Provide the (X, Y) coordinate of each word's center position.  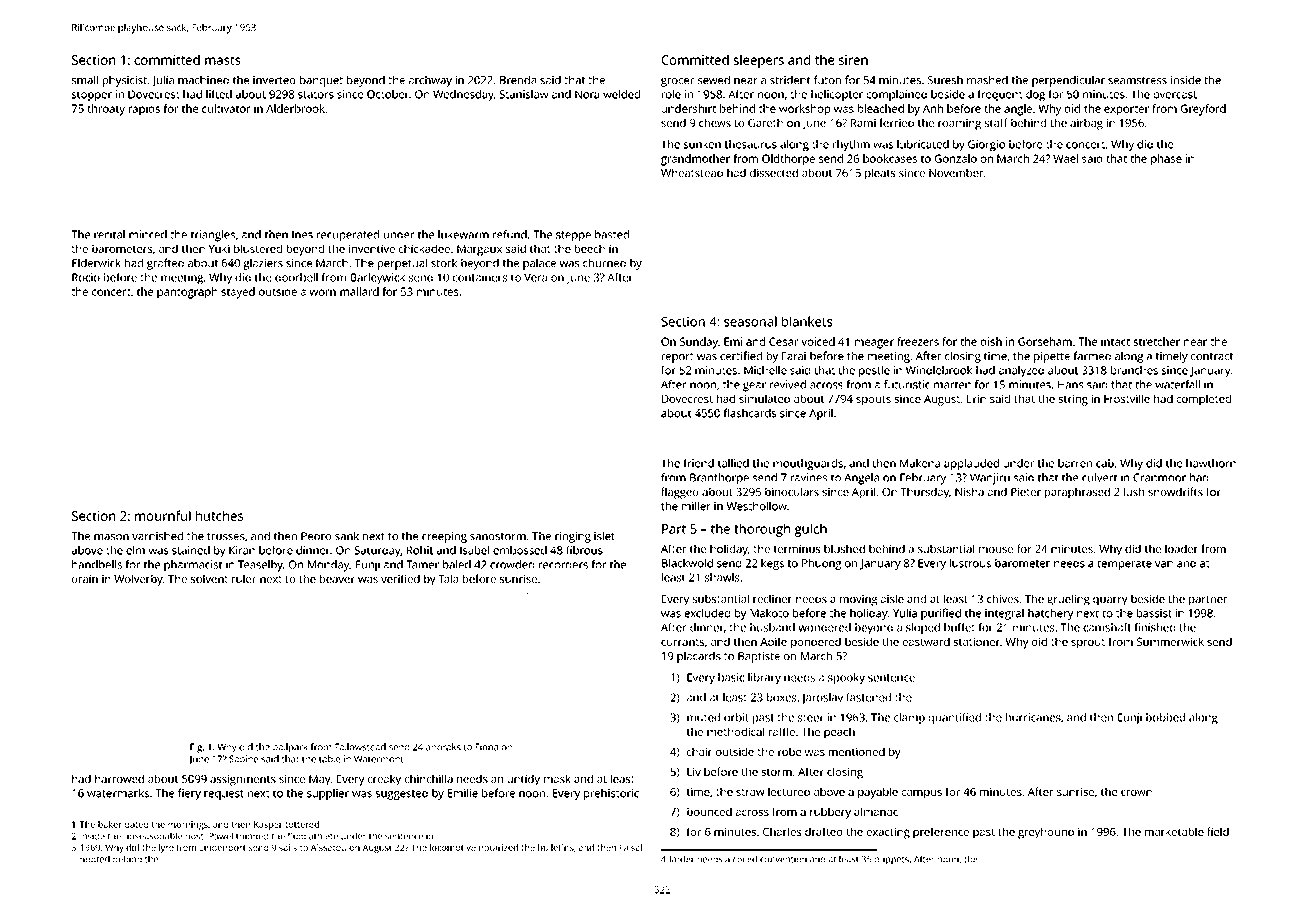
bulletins (556, 847)
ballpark (290, 748)
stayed (238, 293)
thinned (252, 836)
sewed (714, 79)
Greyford (1203, 110)
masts (223, 60)
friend (699, 463)
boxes (781, 697)
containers (480, 277)
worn (322, 292)
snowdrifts (1175, 491)
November (956, 172)
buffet (959, 627)
